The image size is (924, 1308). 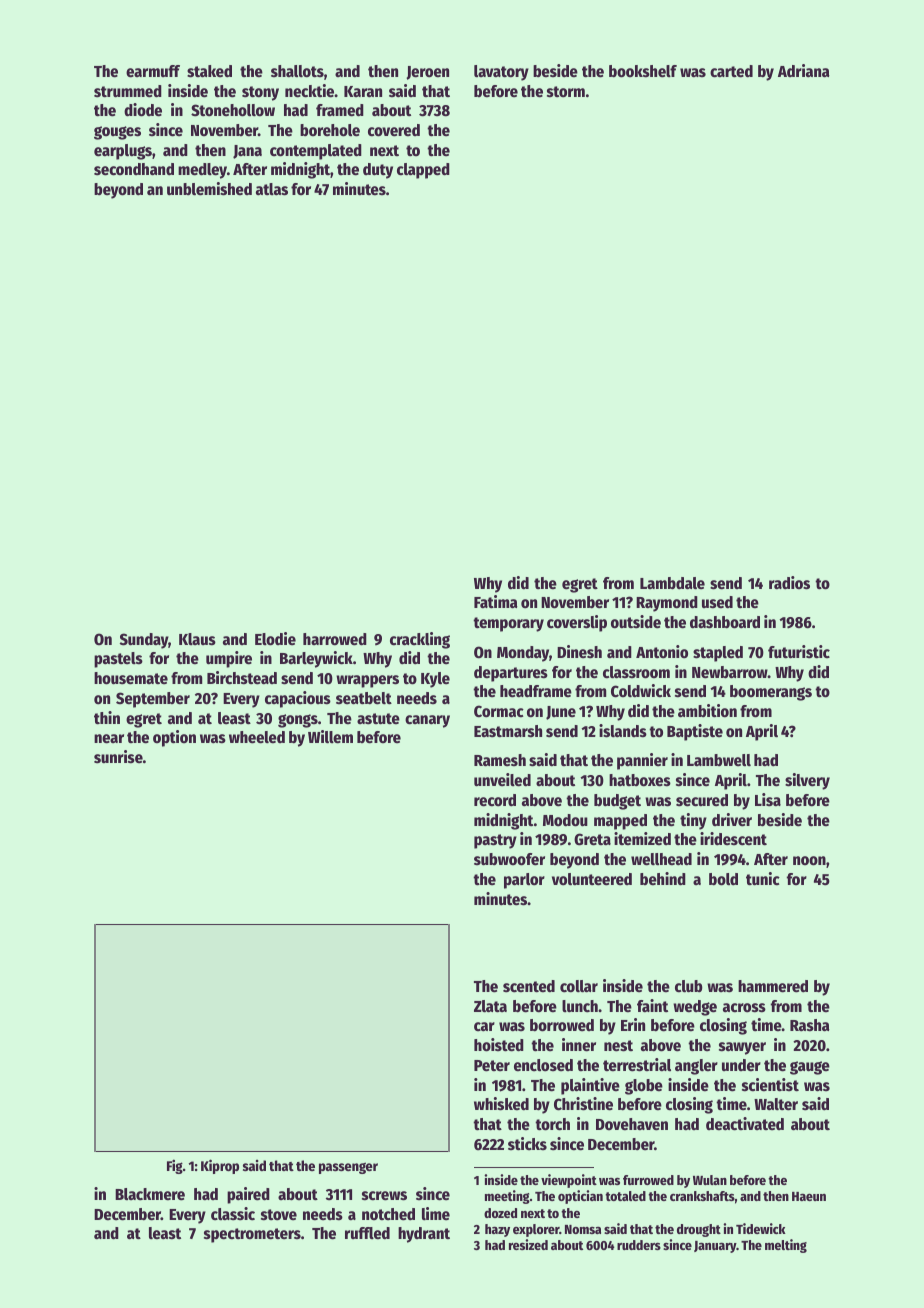 I want to click on carted, so click(x=731, y=71).
